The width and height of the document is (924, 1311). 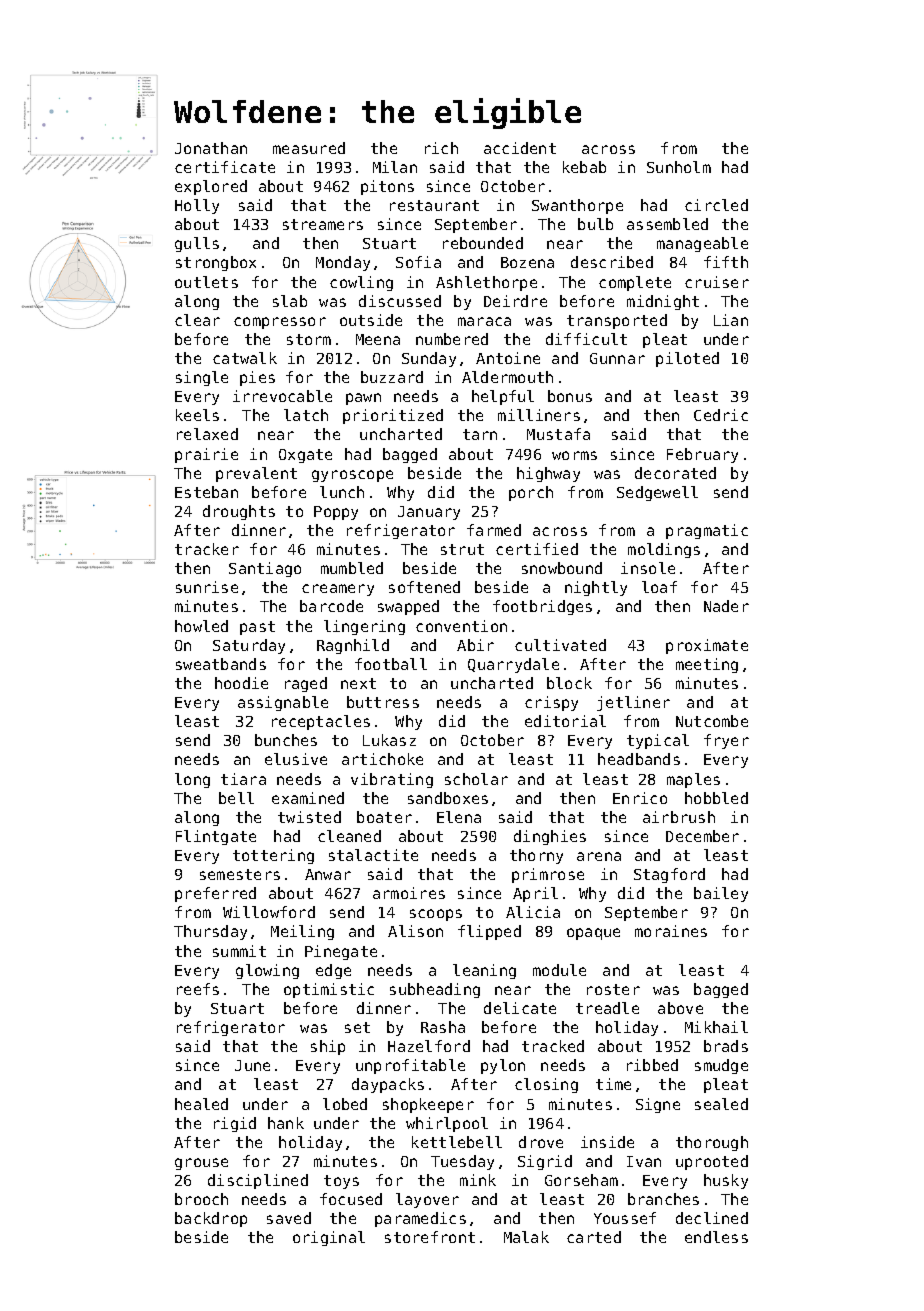 What do you see at coordinates (211, 148) in the document?
I see `Jonathan` at bounding box center [211, 148].
